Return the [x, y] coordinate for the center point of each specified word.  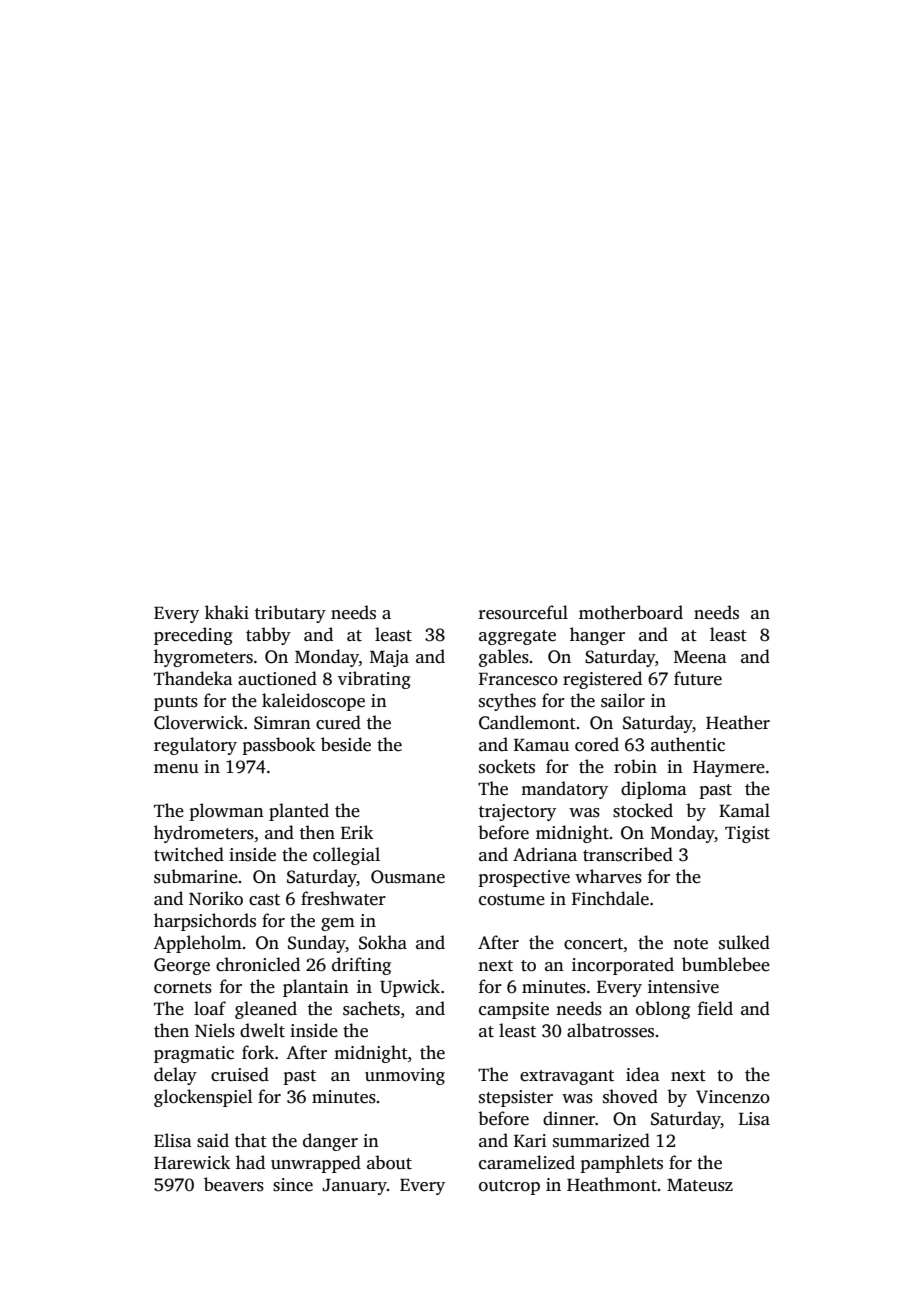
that [251, 1140]
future [698, 678]
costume [512, 900]
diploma [654, 790]
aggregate [517, 637]
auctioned [277, 678]
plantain [316, 988]
